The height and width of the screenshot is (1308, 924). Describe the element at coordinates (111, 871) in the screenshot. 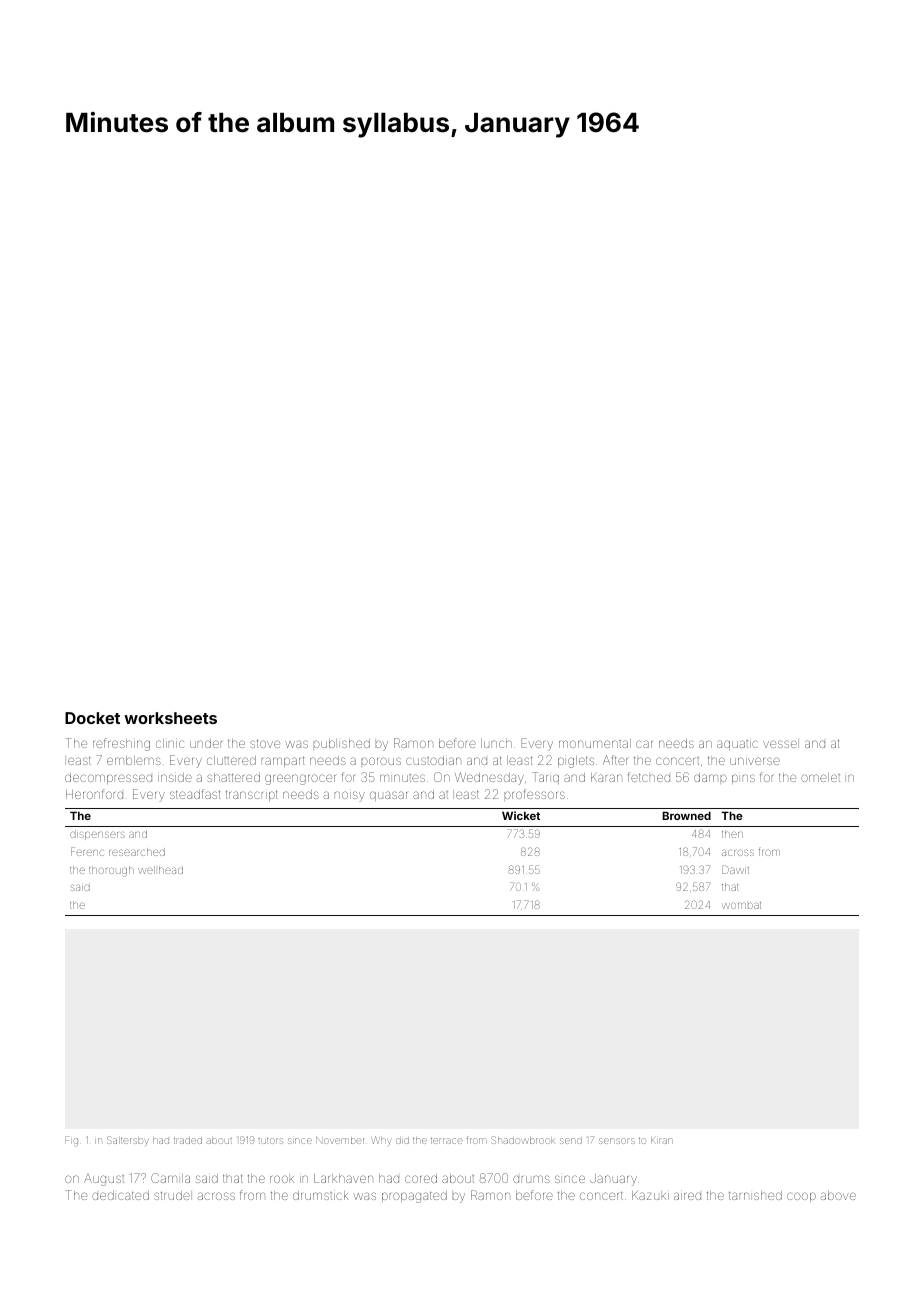

I see `thorough` at that location.
